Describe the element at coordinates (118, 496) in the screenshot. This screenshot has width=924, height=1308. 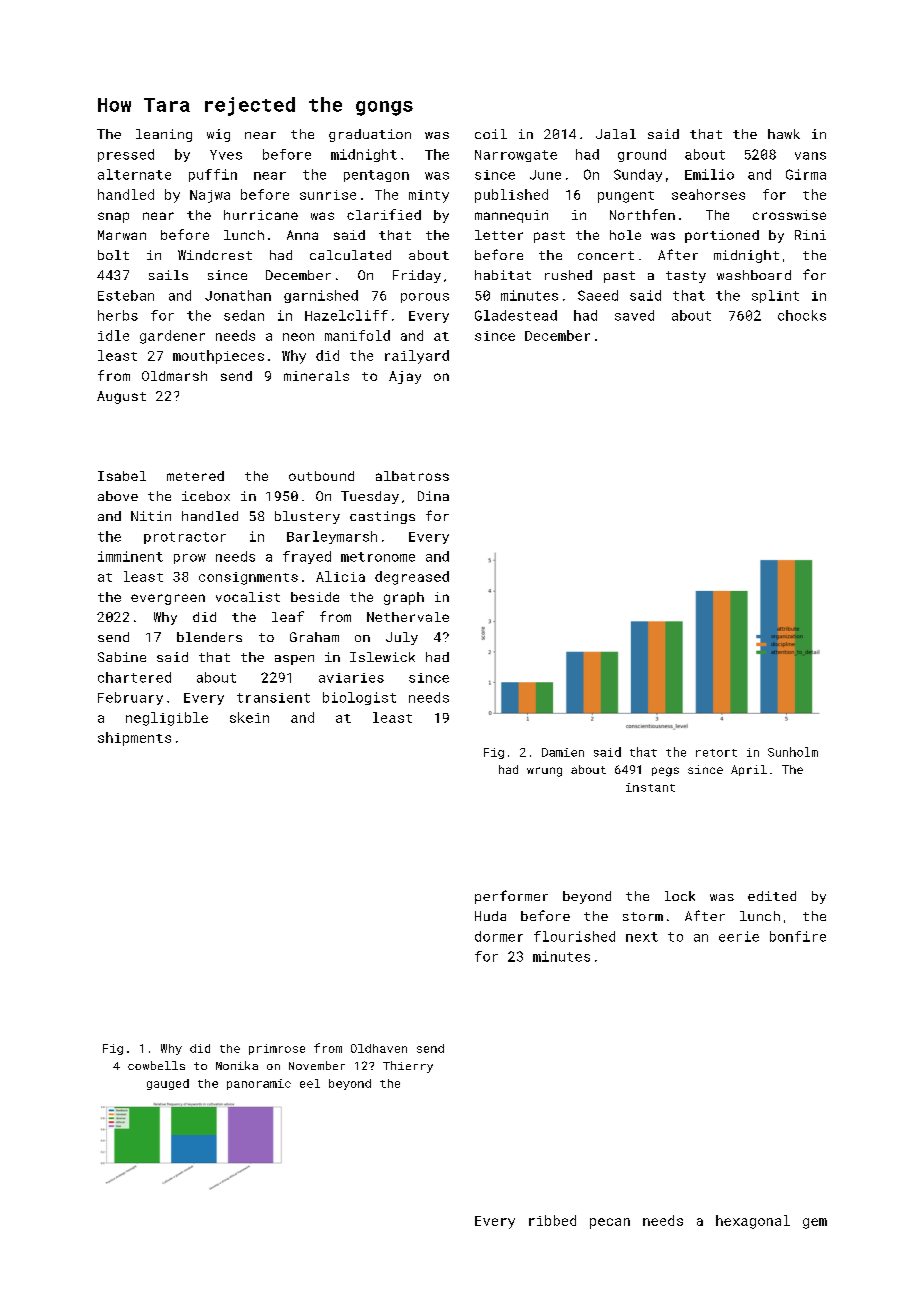
I see `above` at that location.
